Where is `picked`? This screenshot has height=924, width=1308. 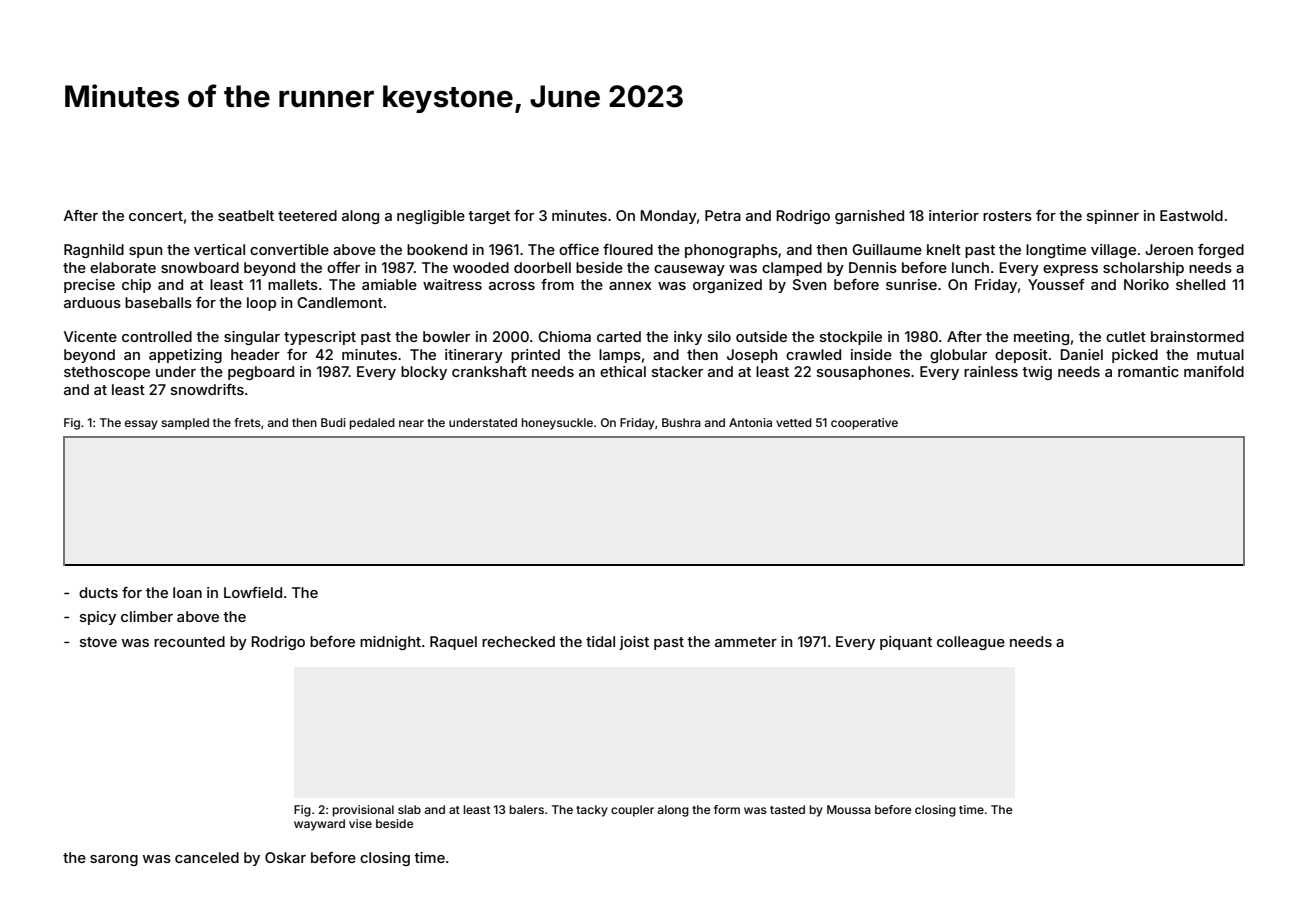
picked is located at coordinates (1135, 356).
